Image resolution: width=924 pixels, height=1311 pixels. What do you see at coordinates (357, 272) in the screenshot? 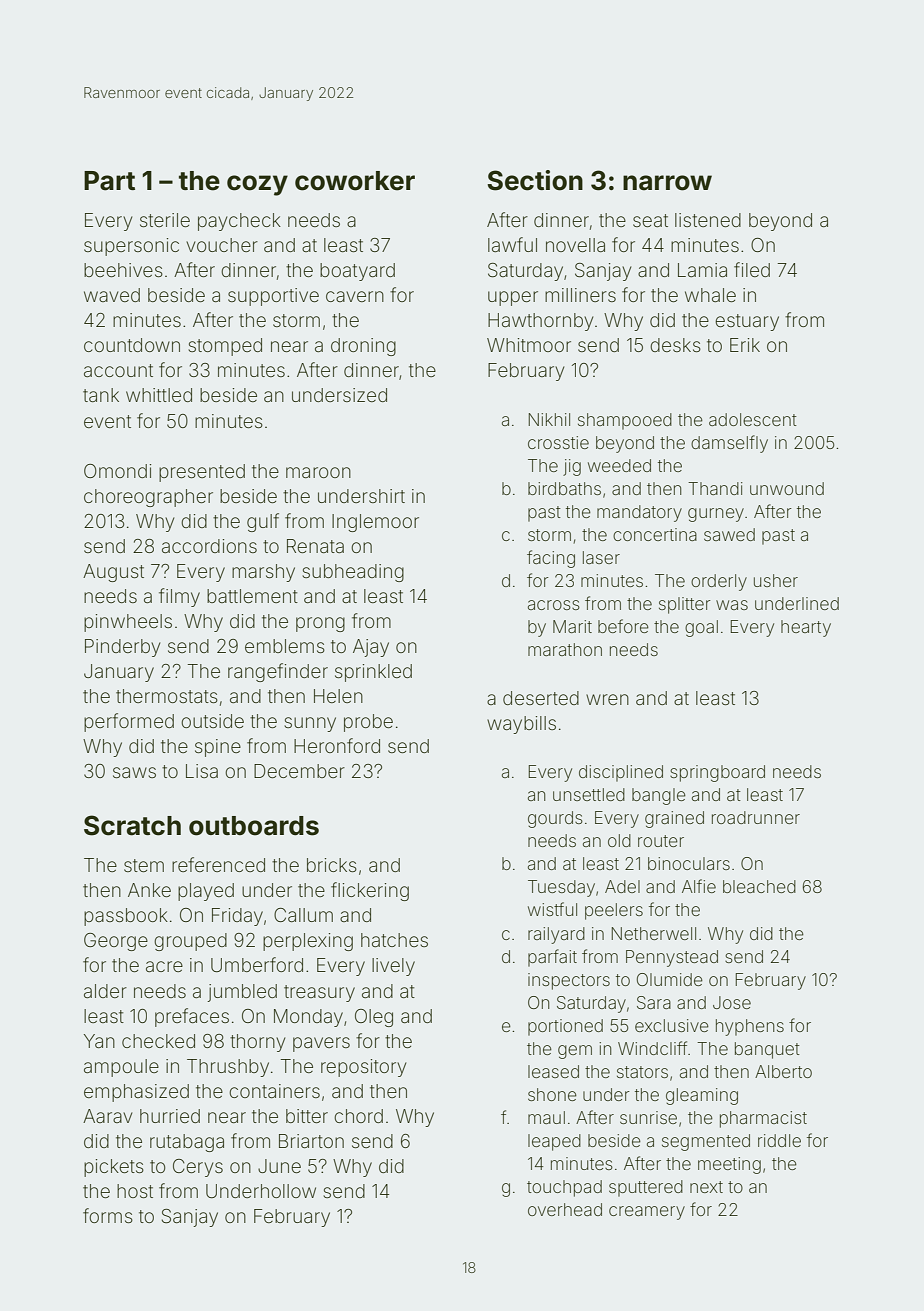
I see `boatyard` at bounding box center [357, 272].
